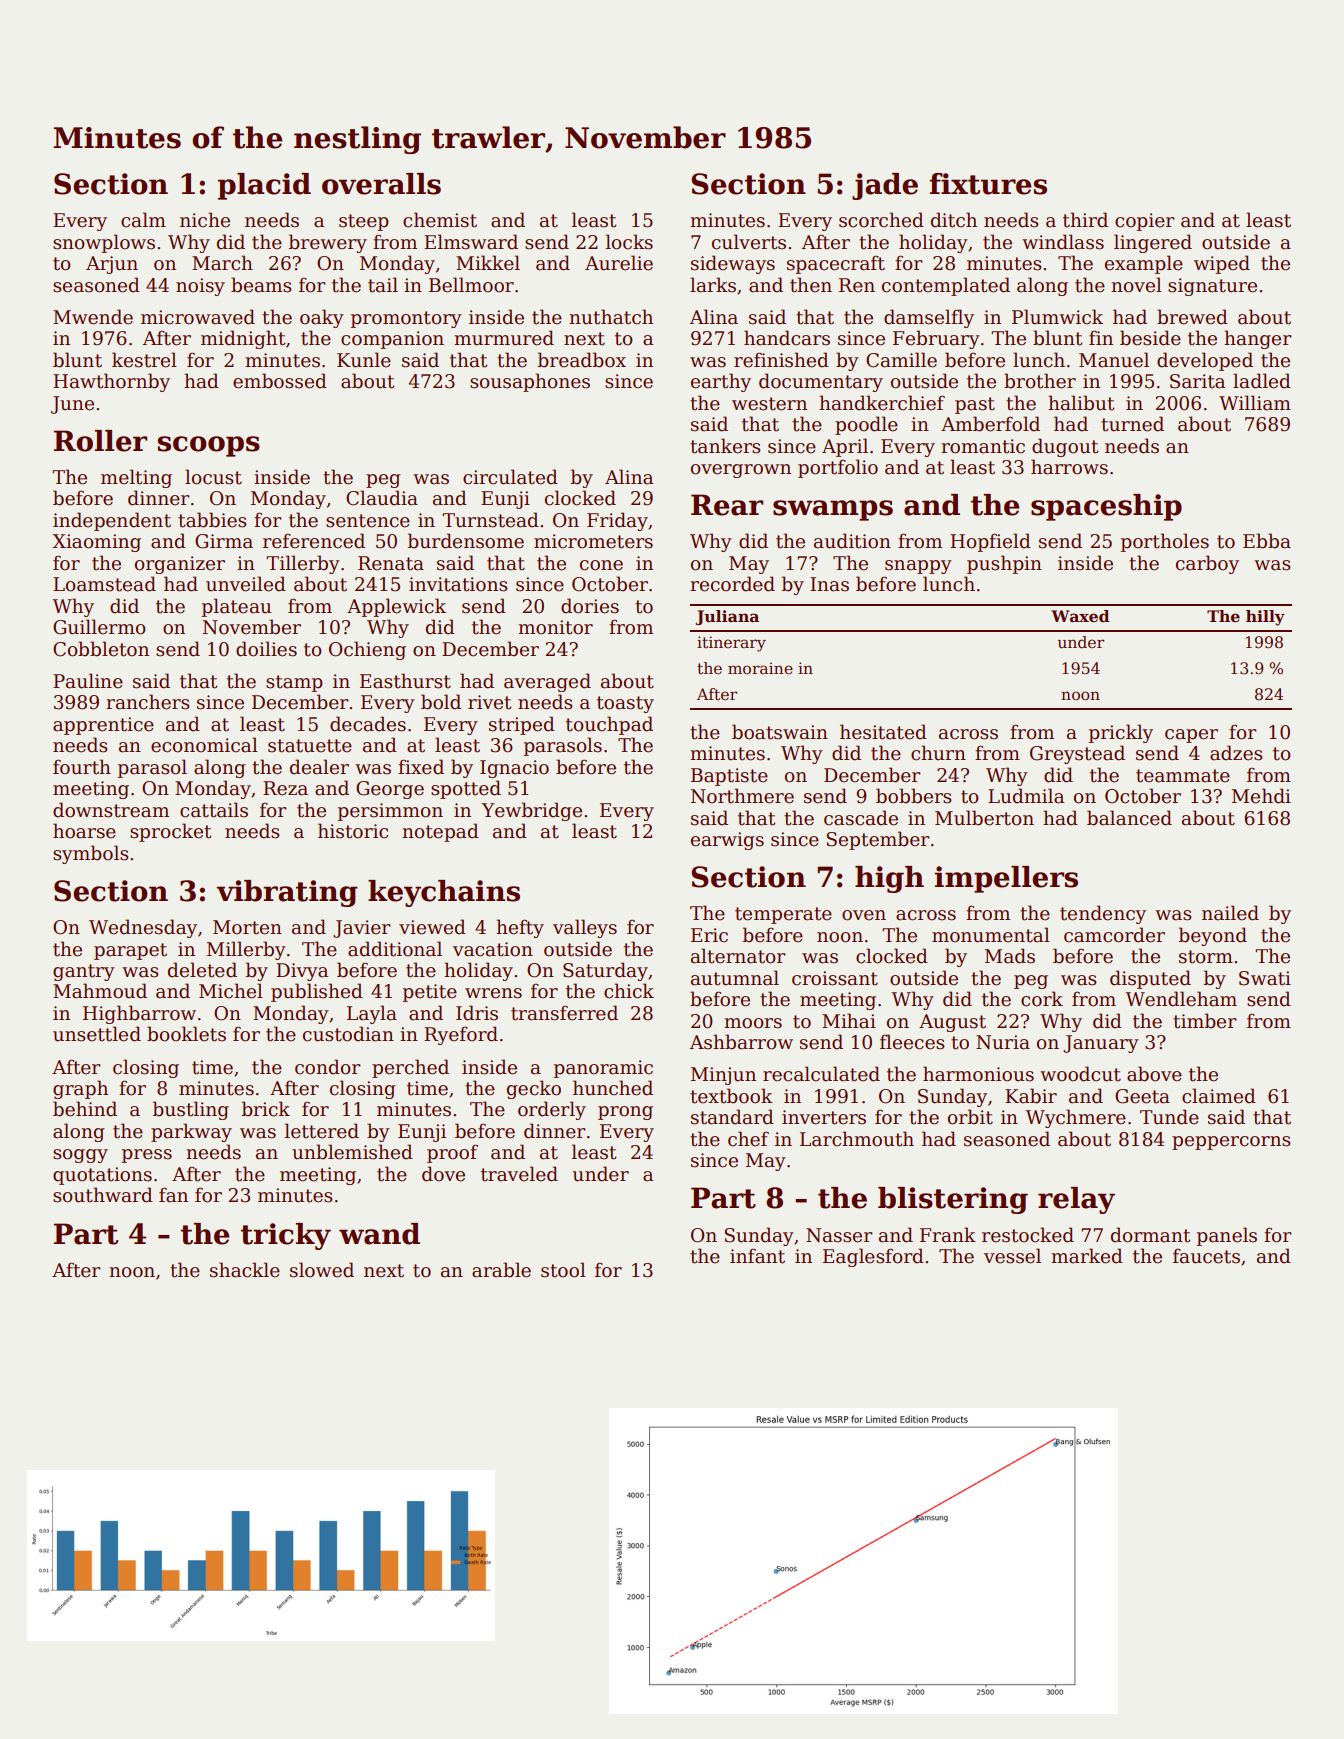 The width and height of the image is (1344, 1739). What do you see at coordinates (839, 1235) in the image?
I see `Nasser` at bounding box center [839, 1235].
